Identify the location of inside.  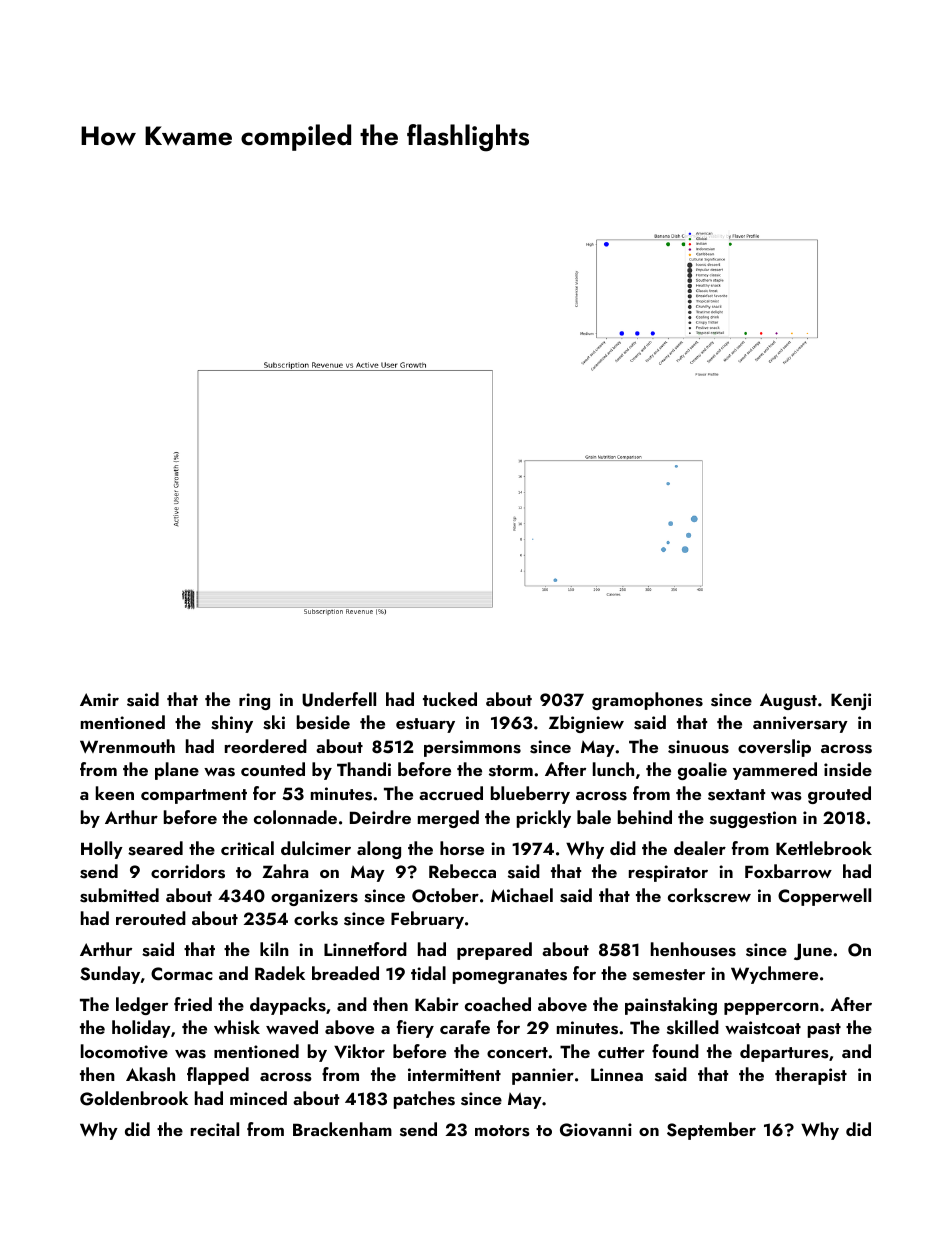
(848, 769).
